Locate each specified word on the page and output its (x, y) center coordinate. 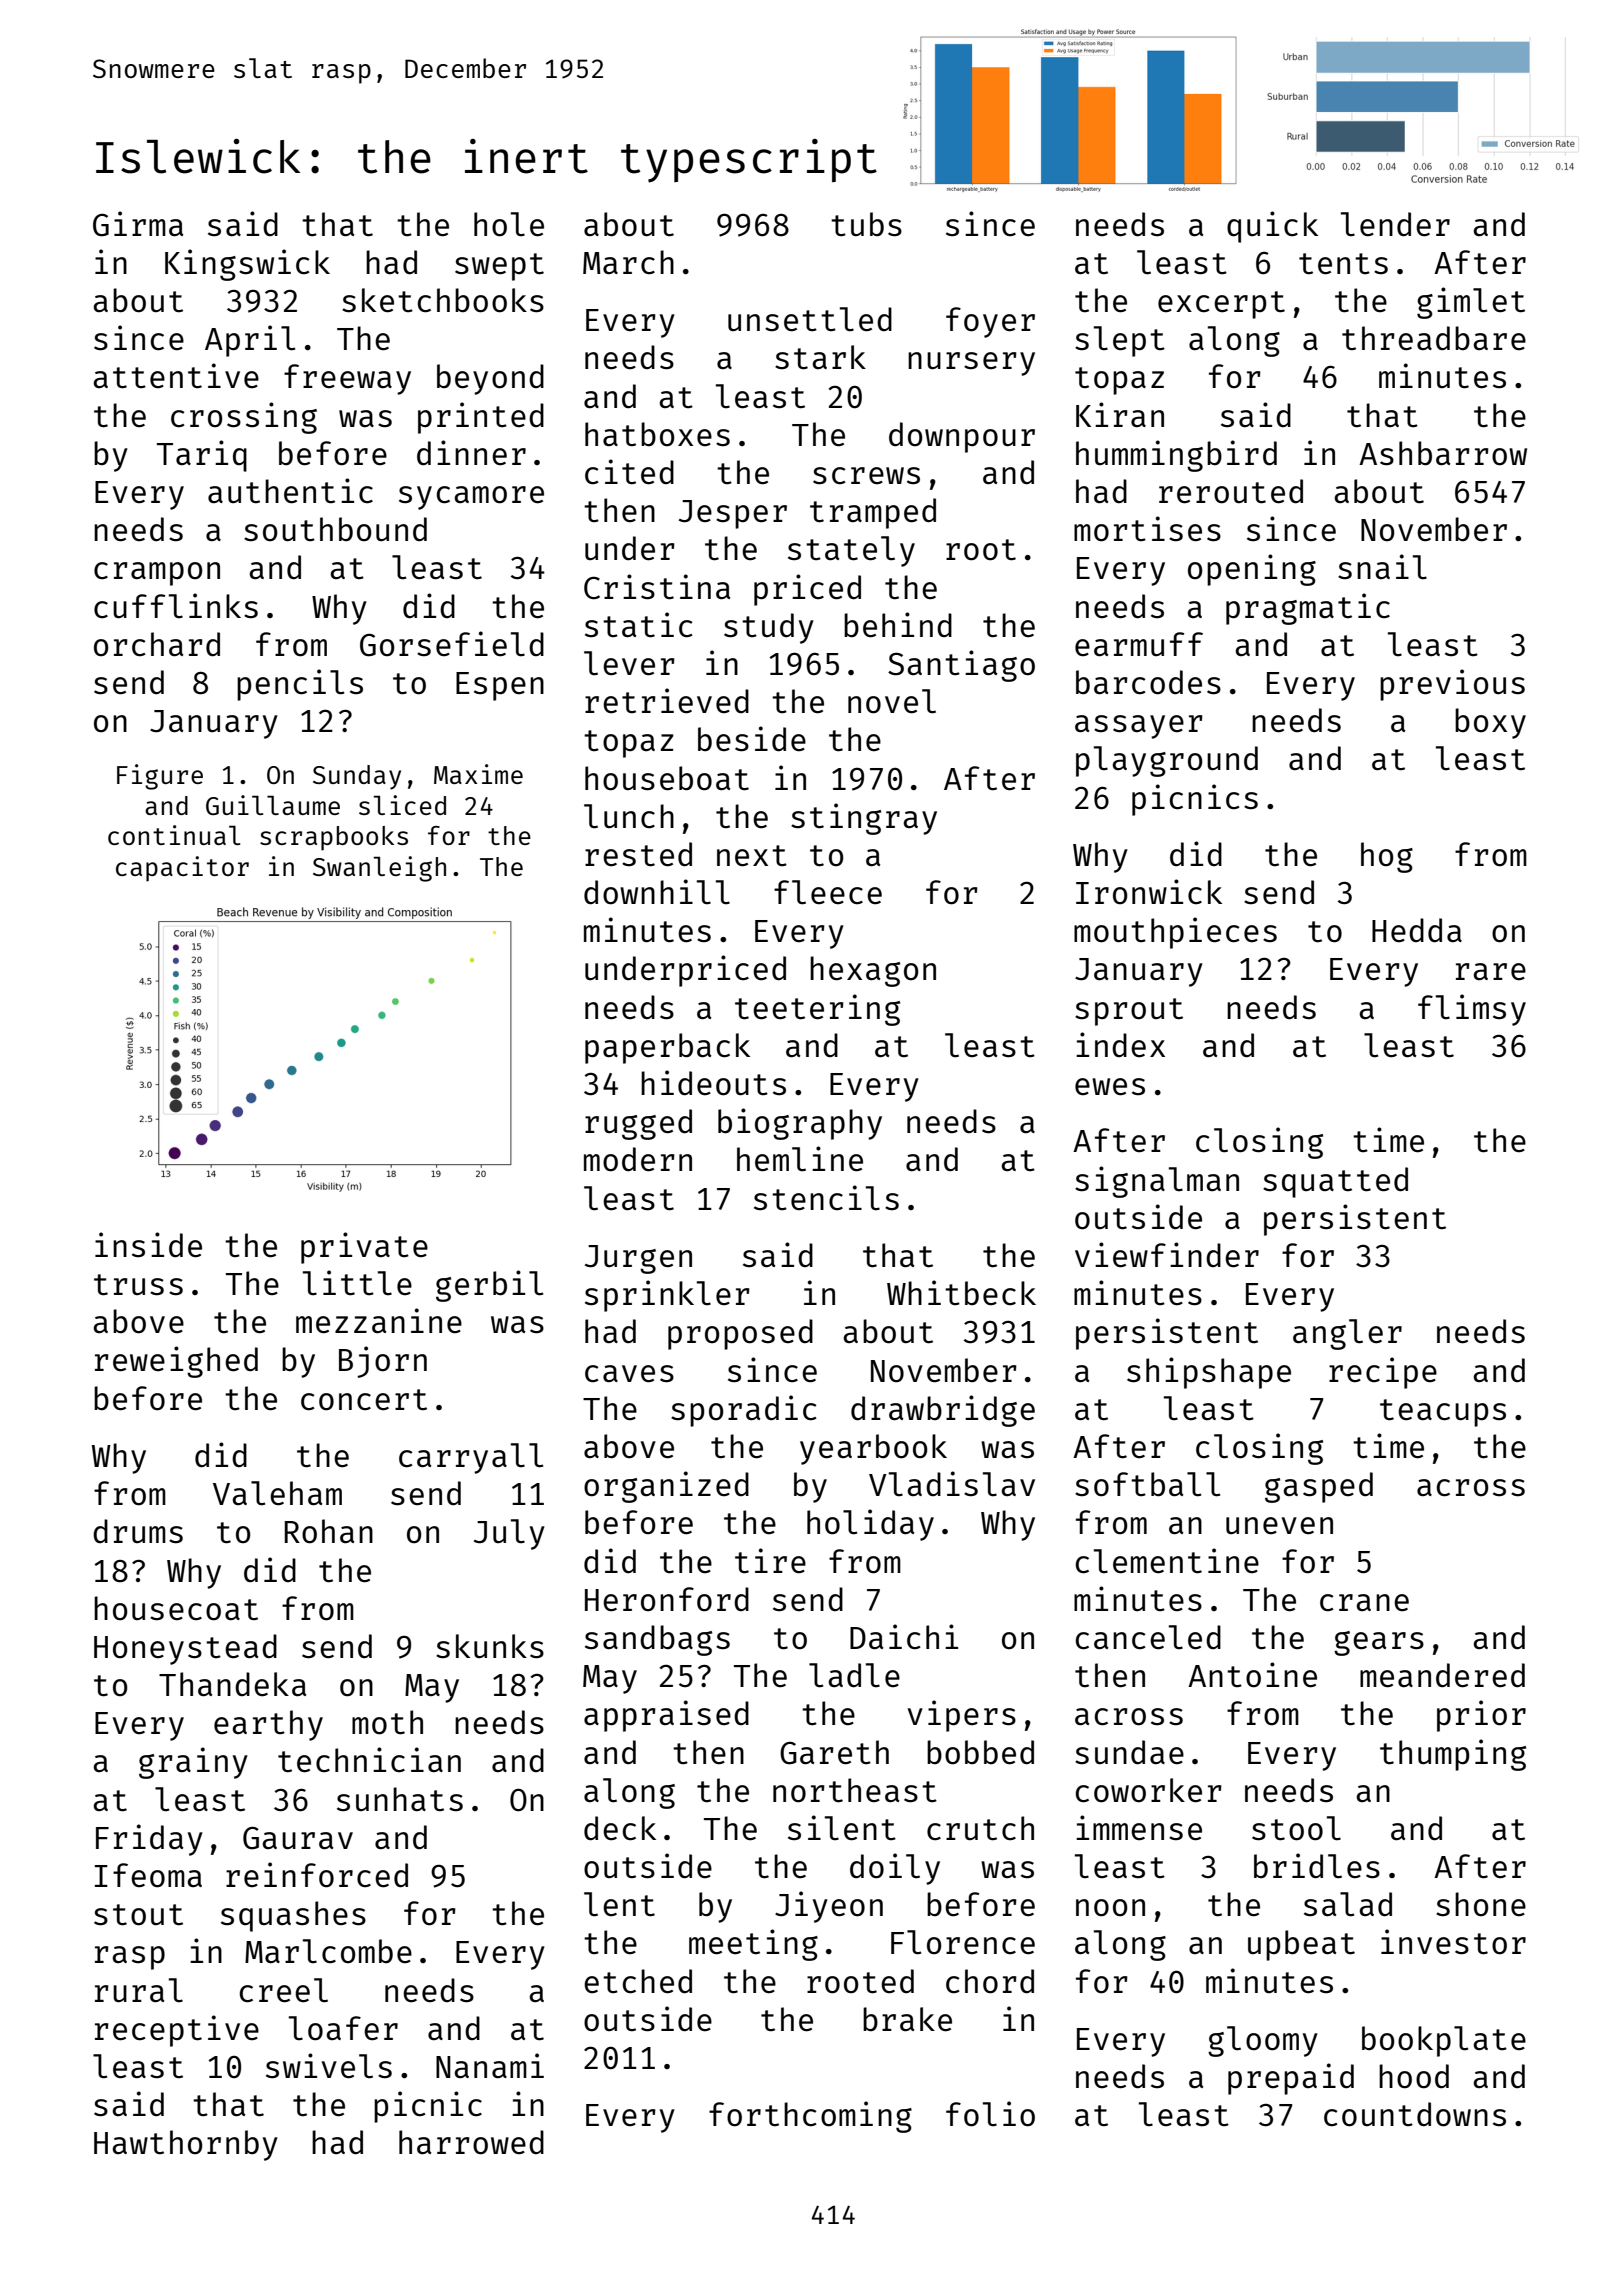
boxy (1490, 723)
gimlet (1471, 303)
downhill (657, 892)
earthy (268, 1725)
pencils (300, 685)
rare (1491, 972)
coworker (1149, 1790)
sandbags (657, 1640)
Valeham (277, 1493)
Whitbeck (961, 1293)
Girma (138, 224)
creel (284, 1990)
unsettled (810, 319)
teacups (1443, 1413)
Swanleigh (379, 869)
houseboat (667, 778)
